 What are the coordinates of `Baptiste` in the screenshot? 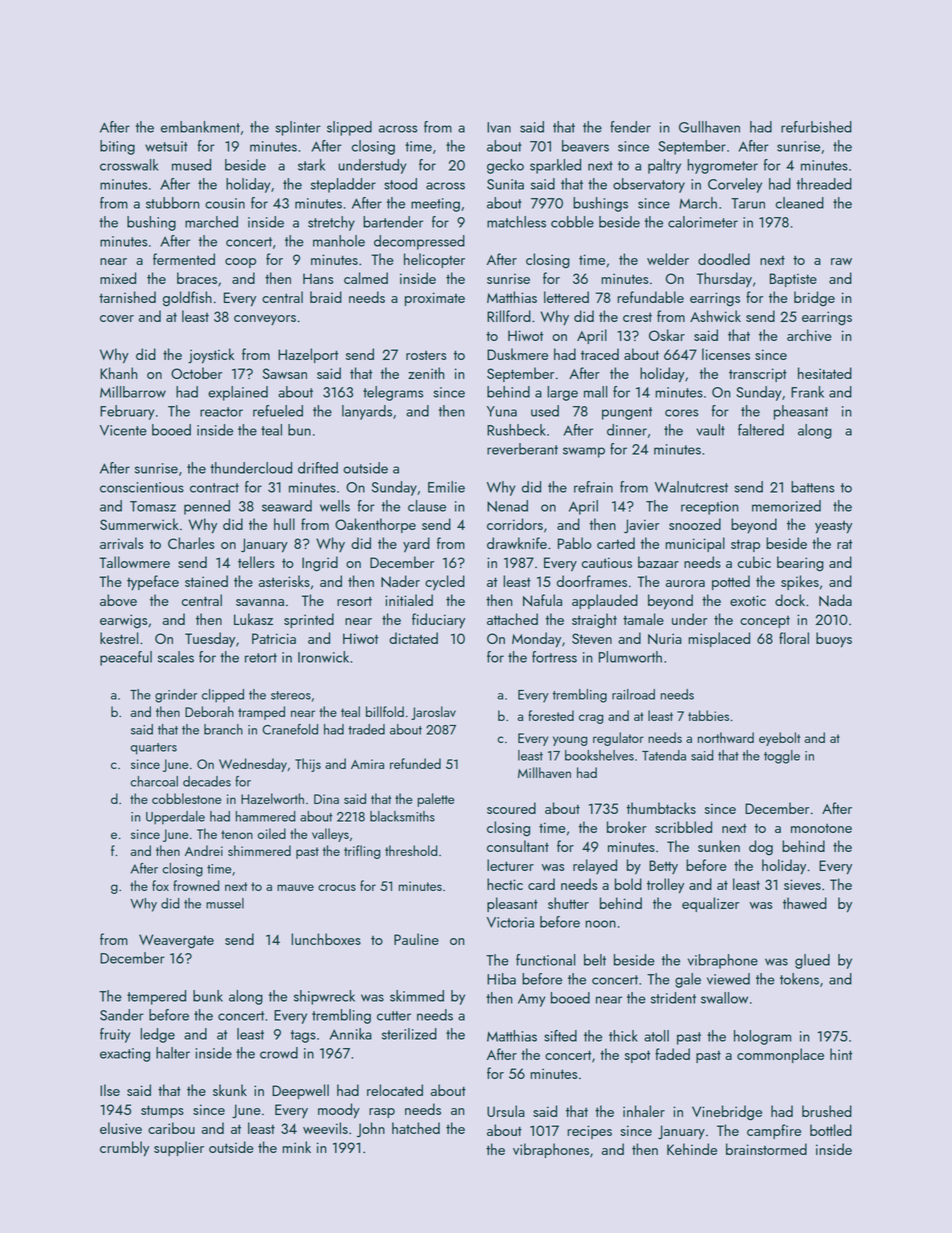 It's located at (793, 280).
